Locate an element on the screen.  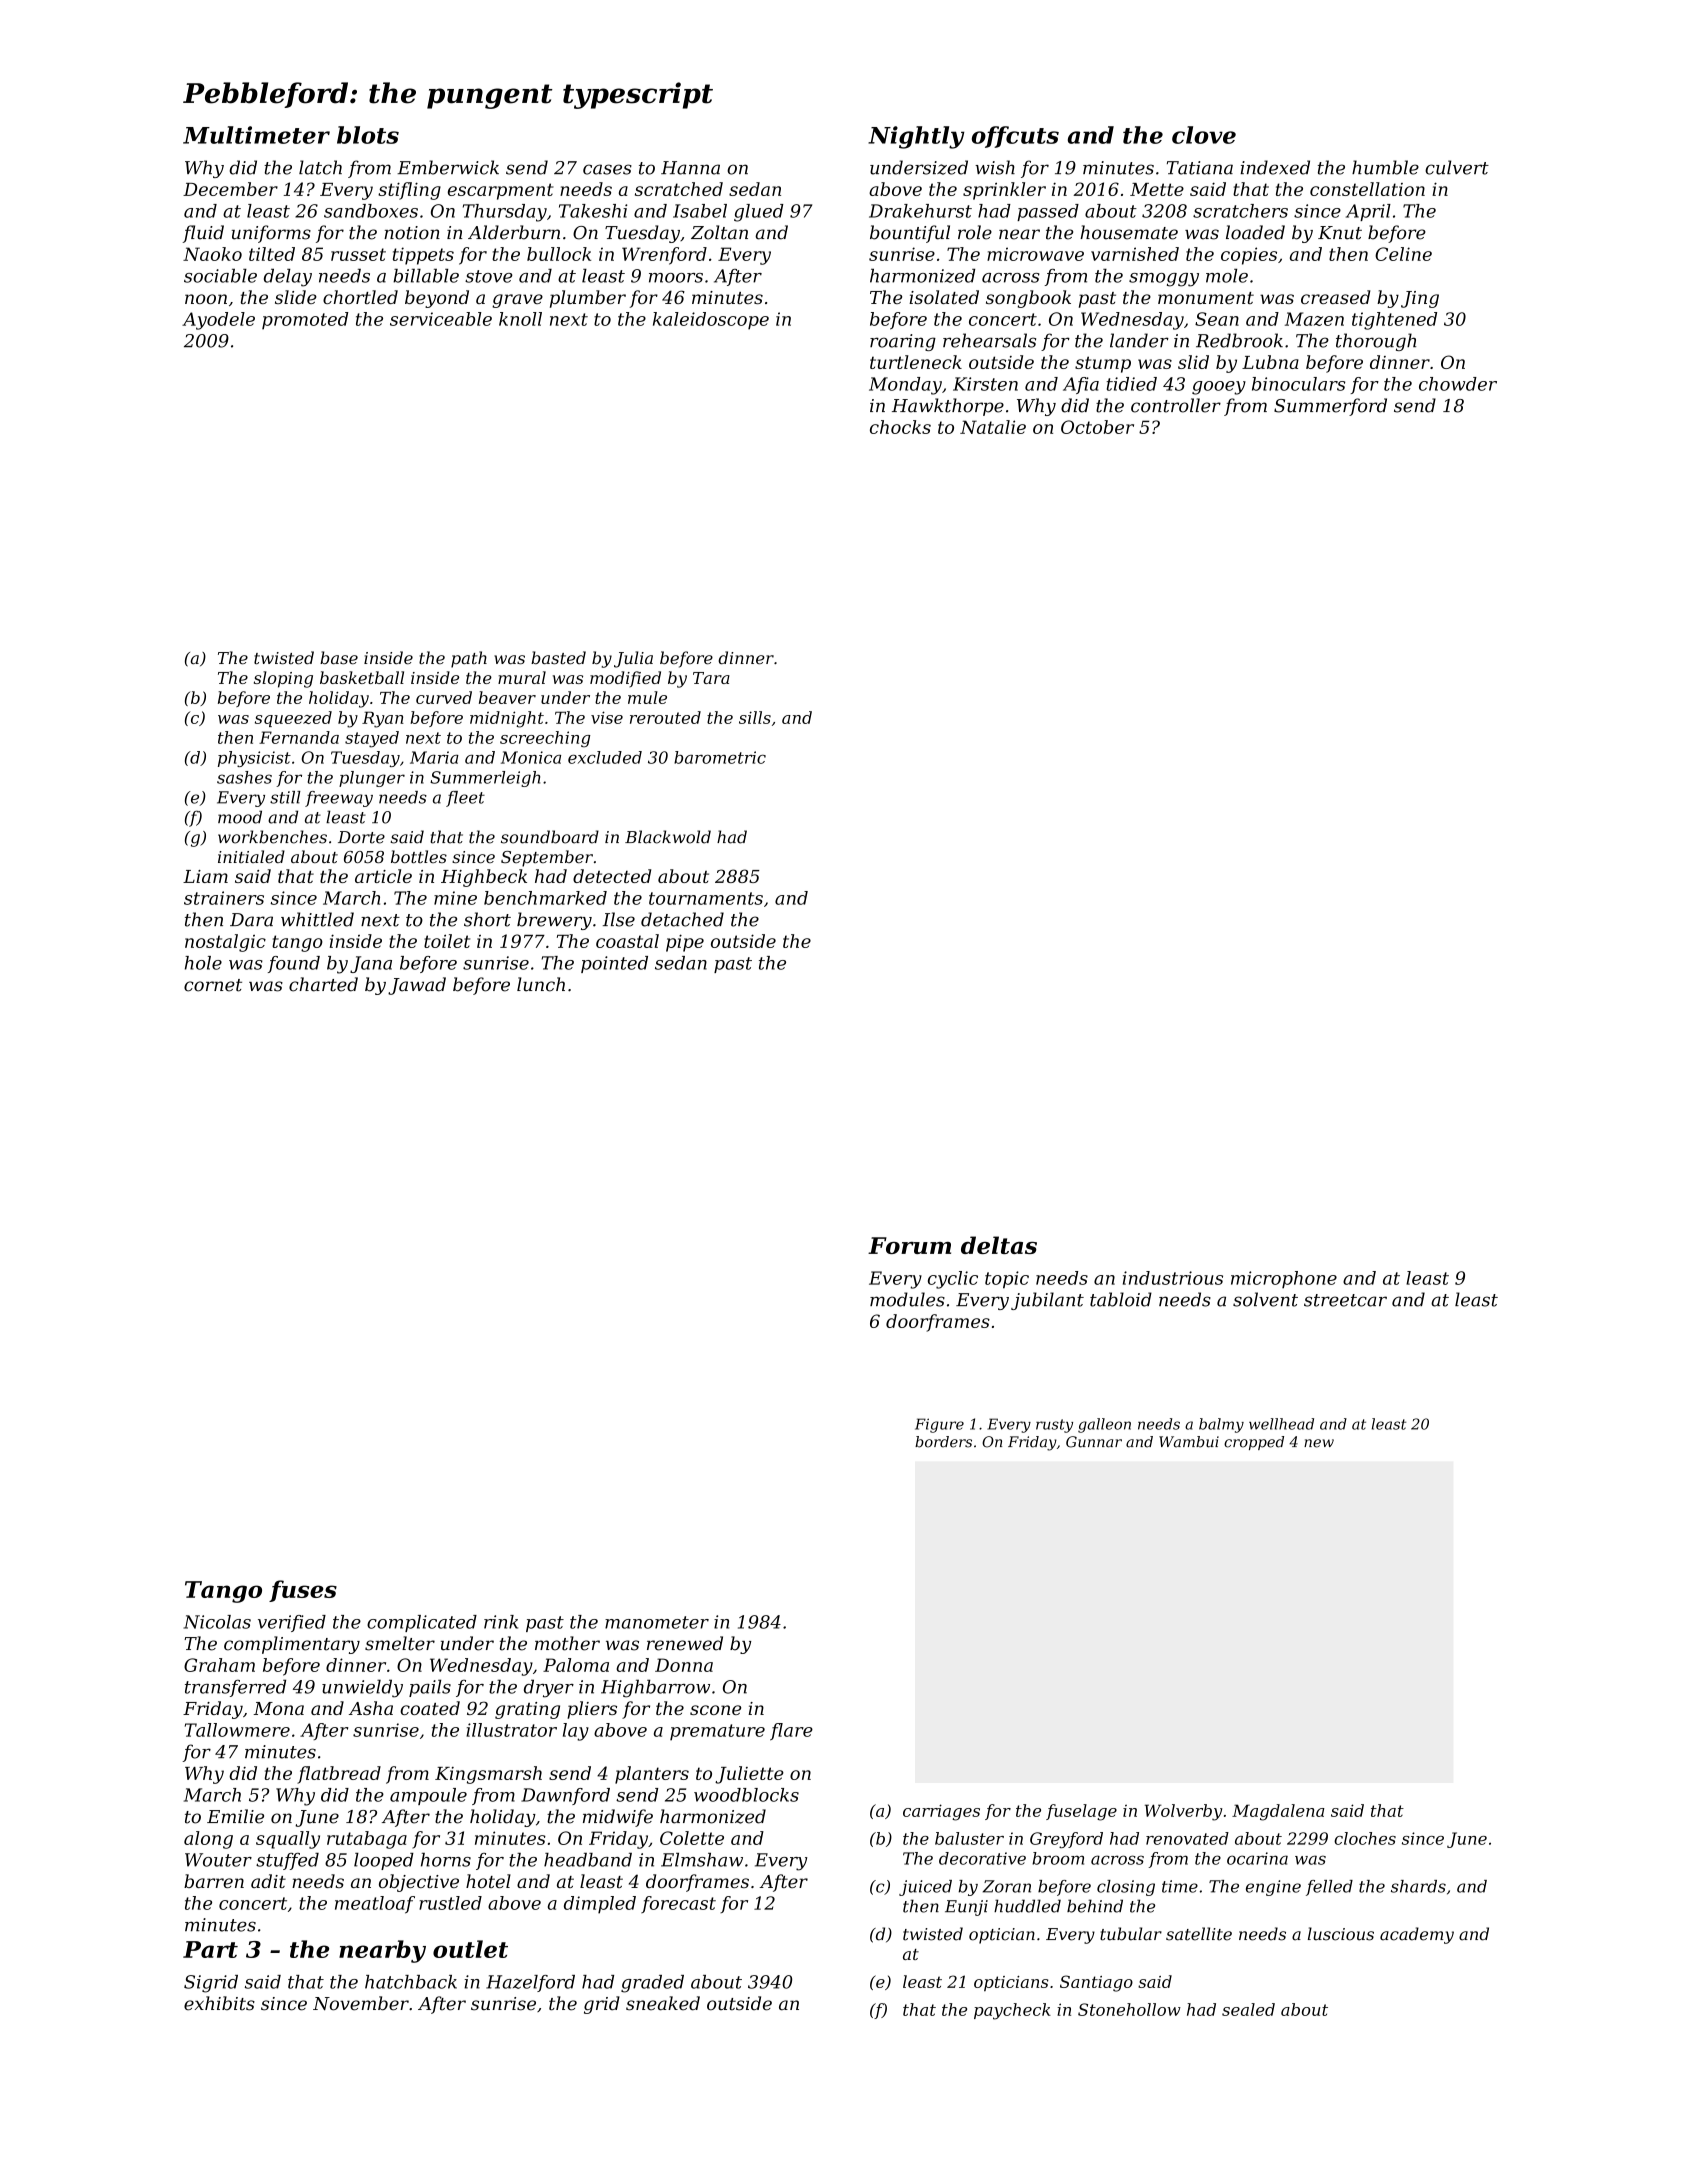
cloches is located at coordinates (1365, 1838).
